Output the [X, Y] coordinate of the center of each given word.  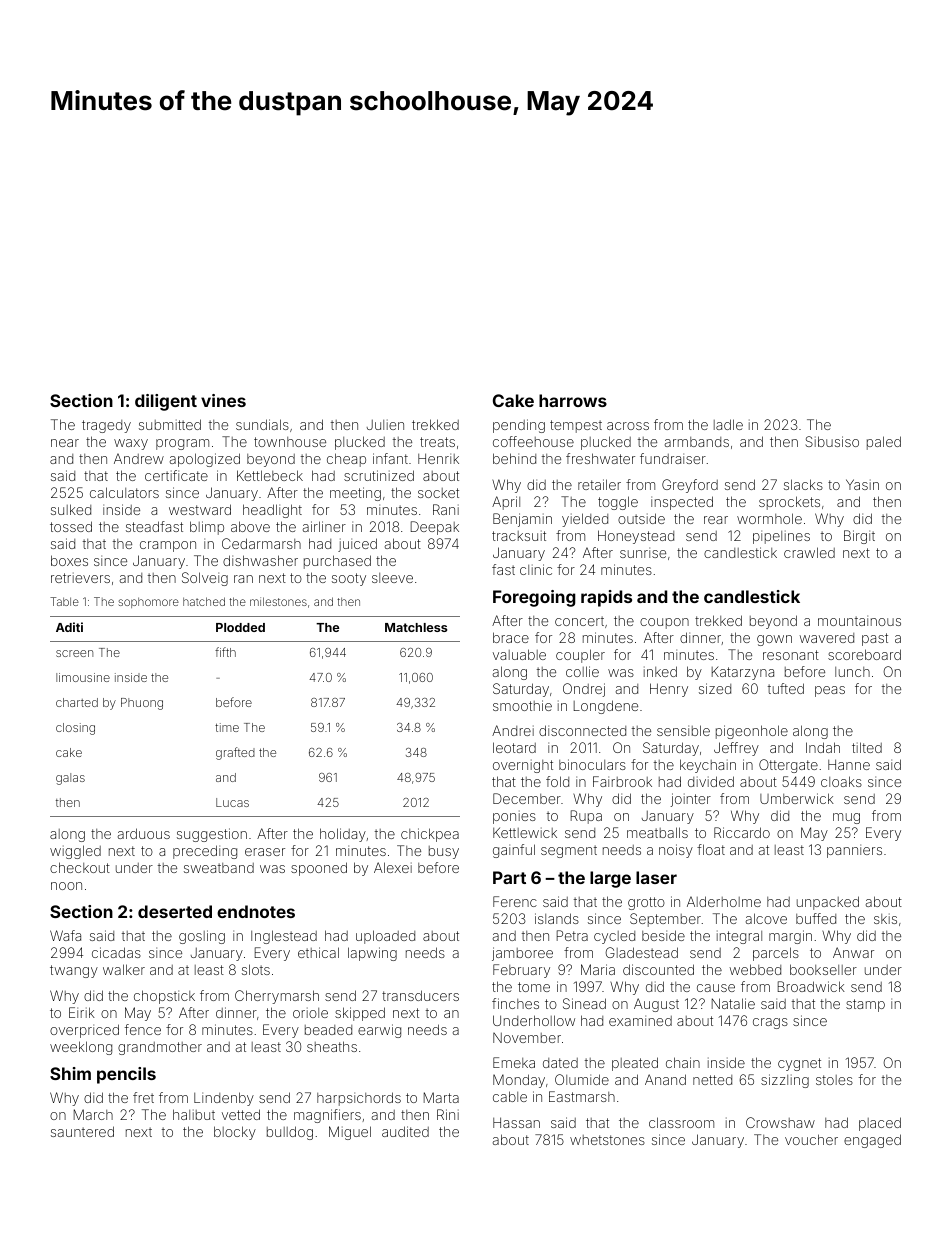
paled [884, 443]
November [527, 1038]
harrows [573, 400]
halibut [194, 1114]
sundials [262, 424]
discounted [658, 969]
